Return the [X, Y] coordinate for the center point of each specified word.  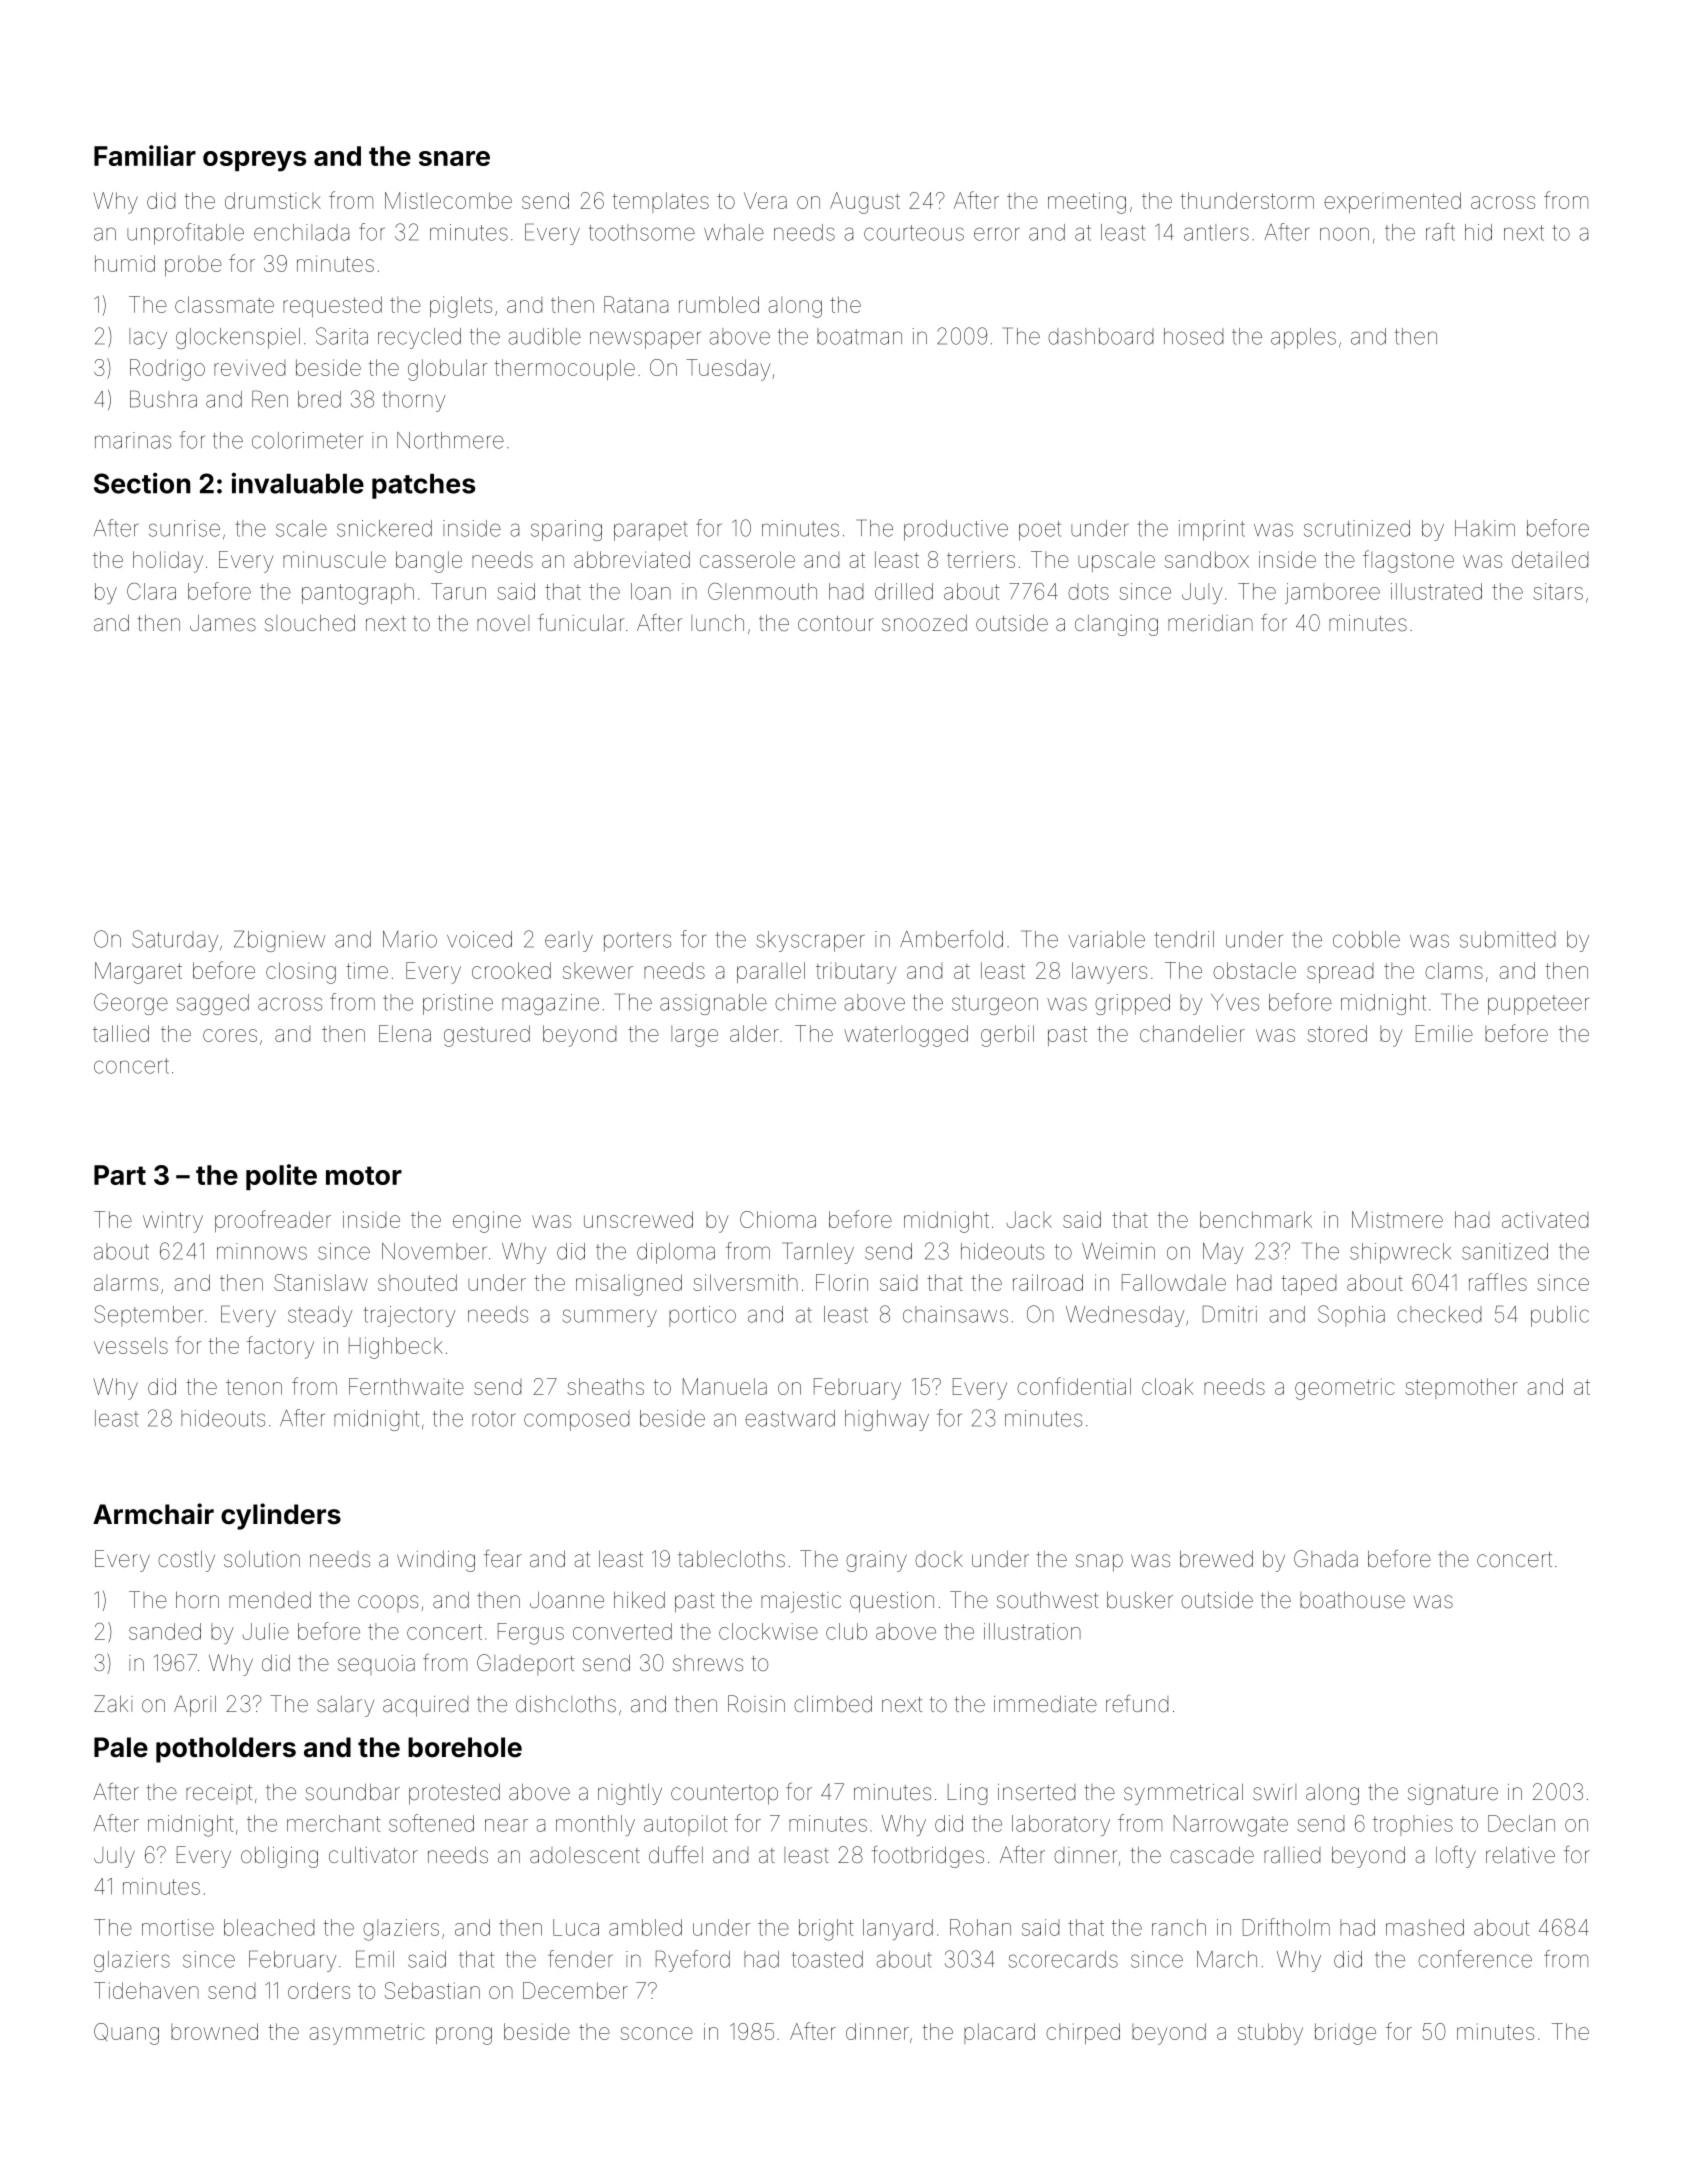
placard [999, 2033]
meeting [1087, 203]
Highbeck [396, 1348]
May [1223, 1253]
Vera [765, 200]
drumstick [273, 200]
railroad [1048, 1282]
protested [454, 1794]
